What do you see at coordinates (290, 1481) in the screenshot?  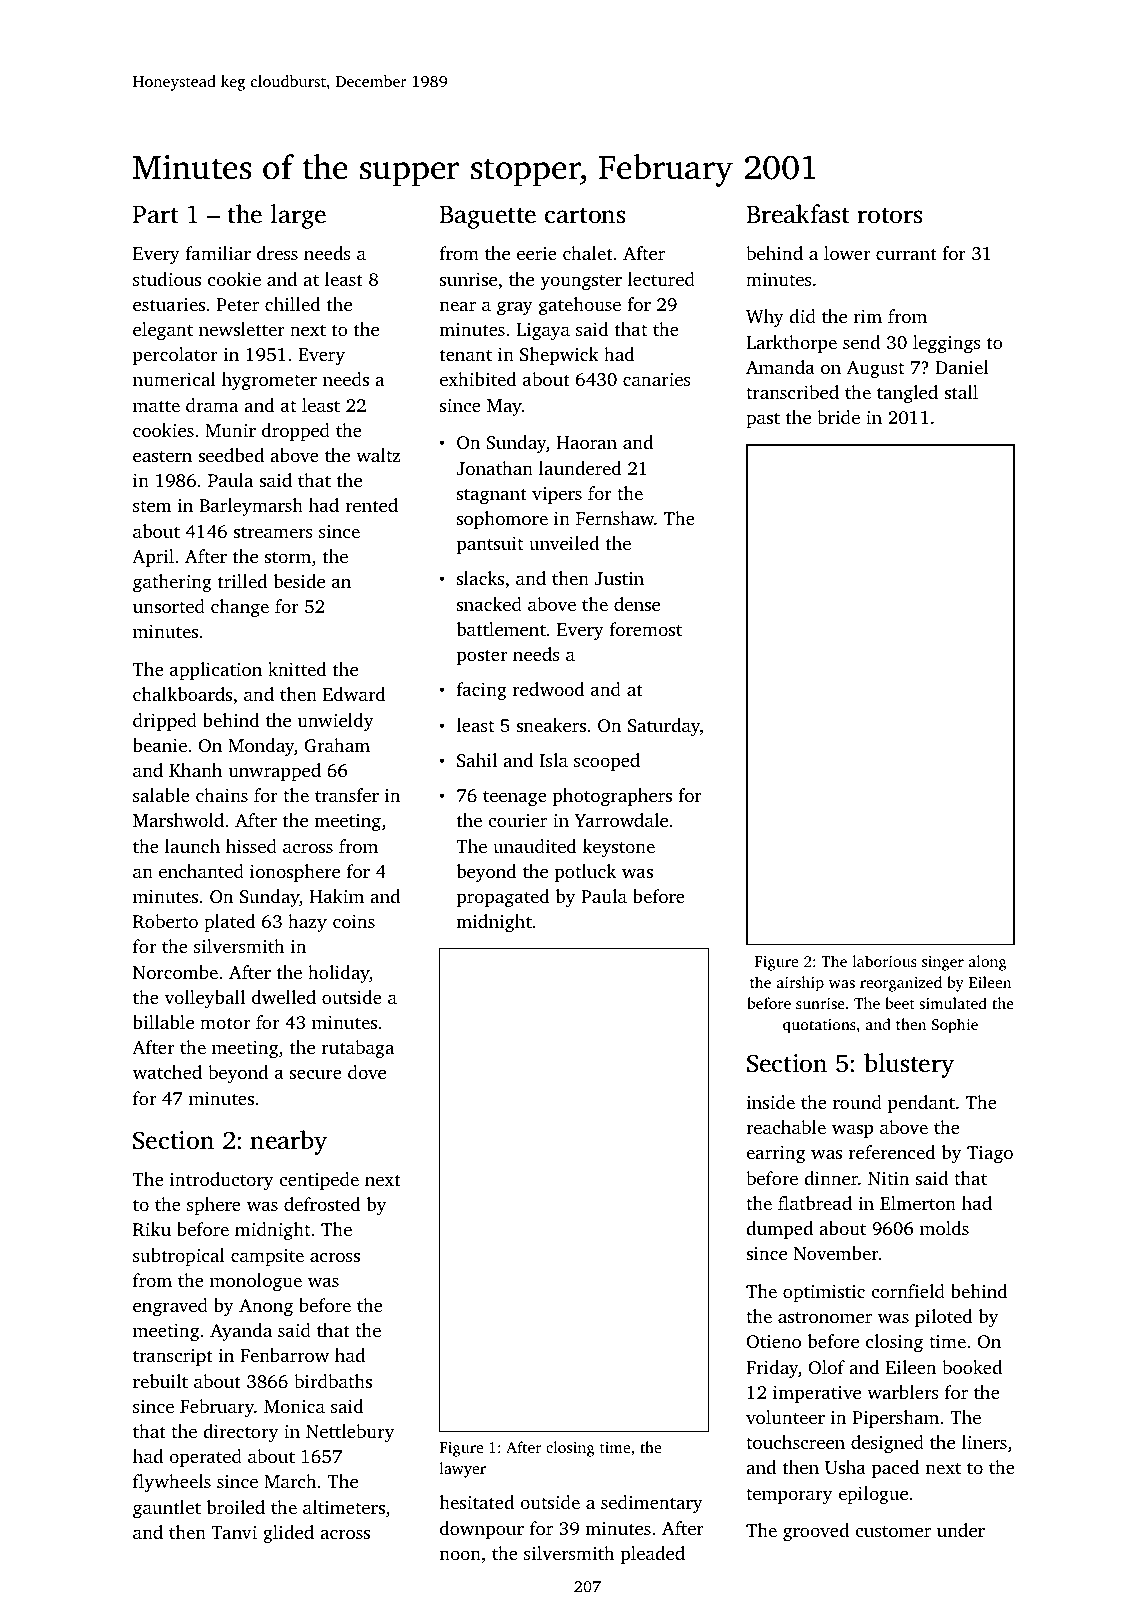 I see `March` at bounding box center [290, 1481].
